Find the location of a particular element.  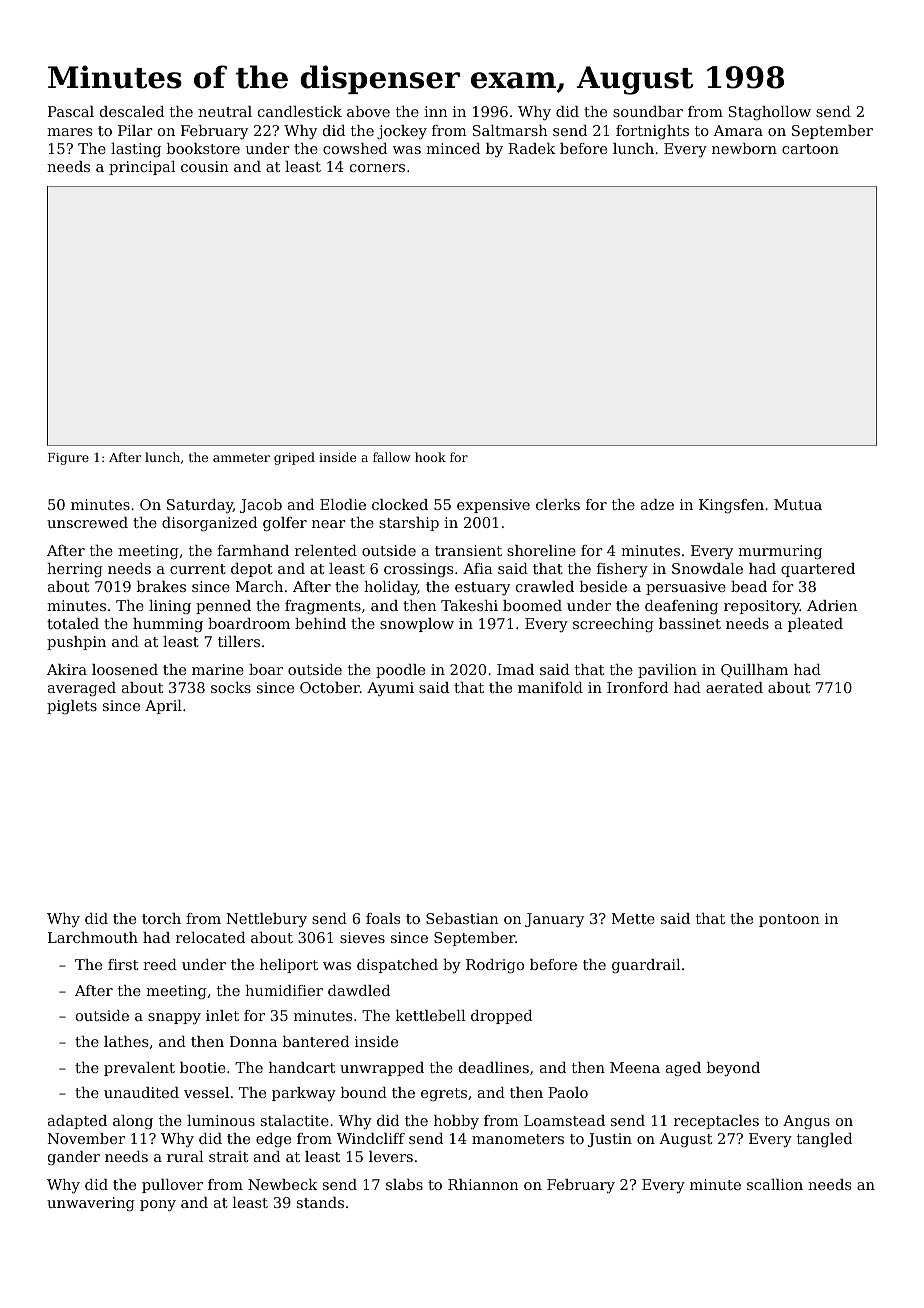

Newbeck is located at coordinates (282, 1184).
